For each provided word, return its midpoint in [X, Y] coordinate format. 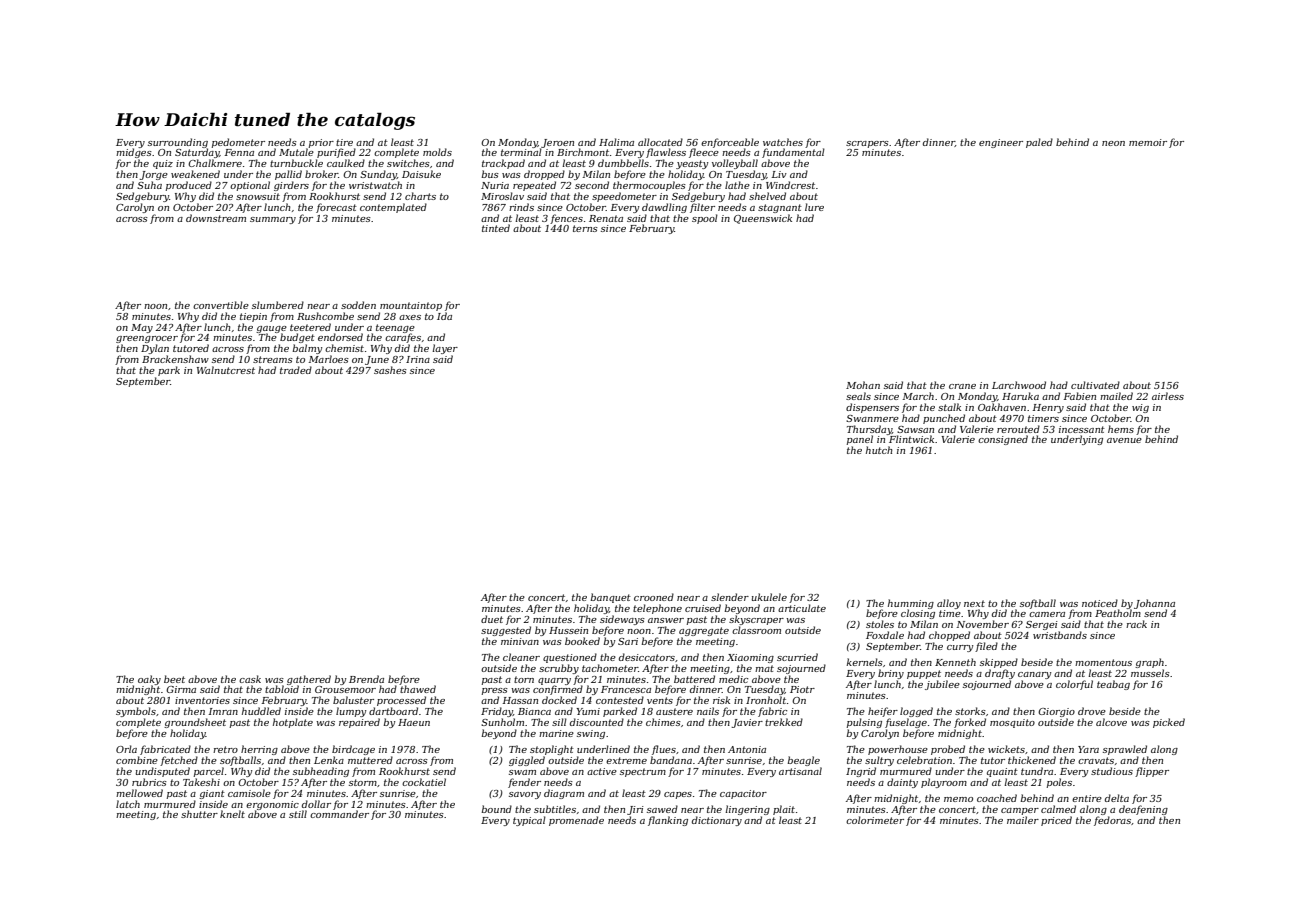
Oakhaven [1002, 407]
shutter [199, 814]
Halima [616, 142]
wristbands [1060, 635]
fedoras [1112, 821]
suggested [506, 631]
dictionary [717, 821]
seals [858, 396]
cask [250, 679]
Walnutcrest [226, 370]
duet [492, 619]
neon [1113, 143]
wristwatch [375, 185]
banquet [611, 598]
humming [911, 604]
